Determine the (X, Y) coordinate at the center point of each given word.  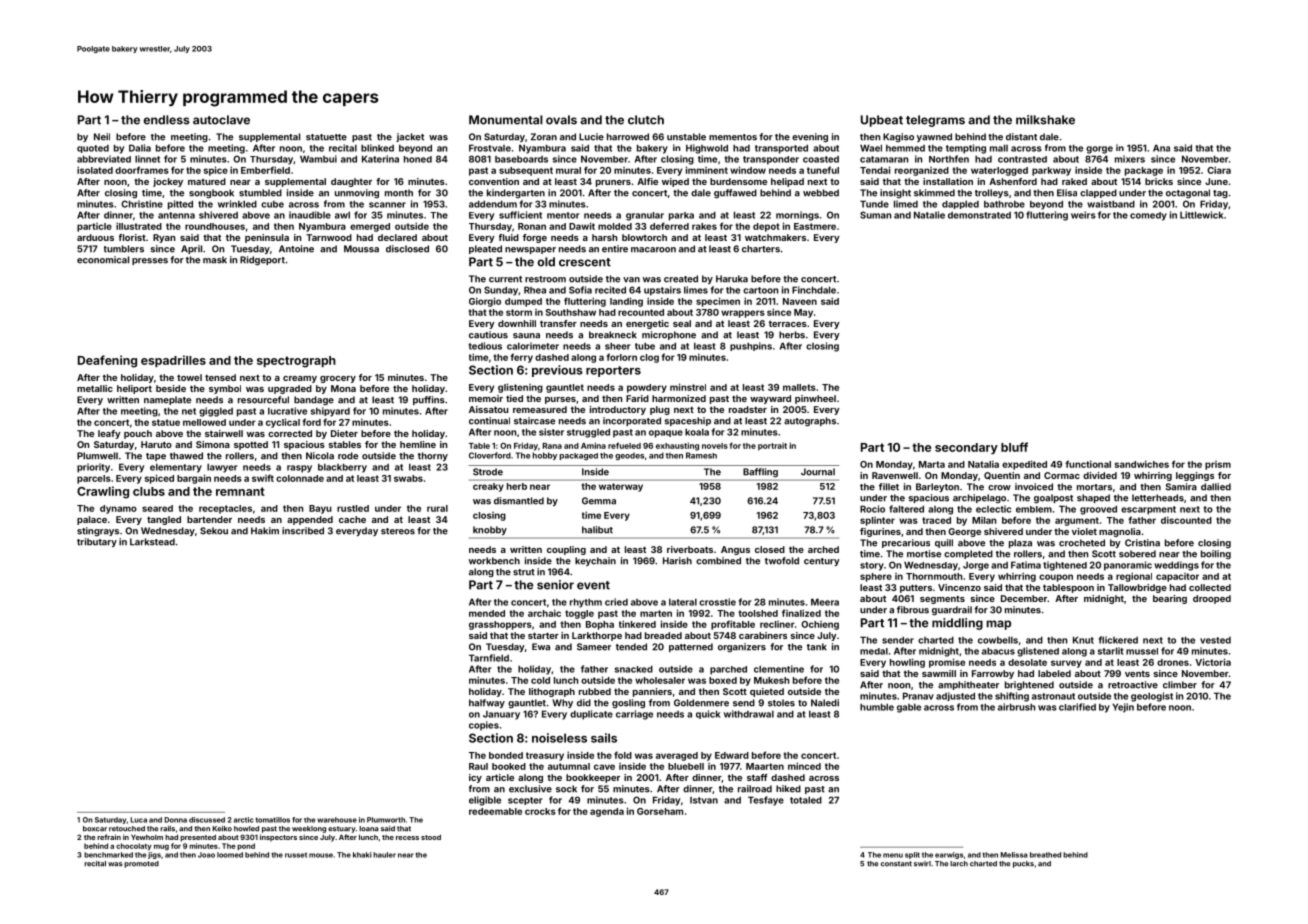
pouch (138, 434)
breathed (1045, 855)
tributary (97, 542)
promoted (141, 864)
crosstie (717, 602)
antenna (176, 215)
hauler (384, 855)
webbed (821, 193)
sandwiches (1142, 464)
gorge (1099, 150)
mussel (1142, 651)
